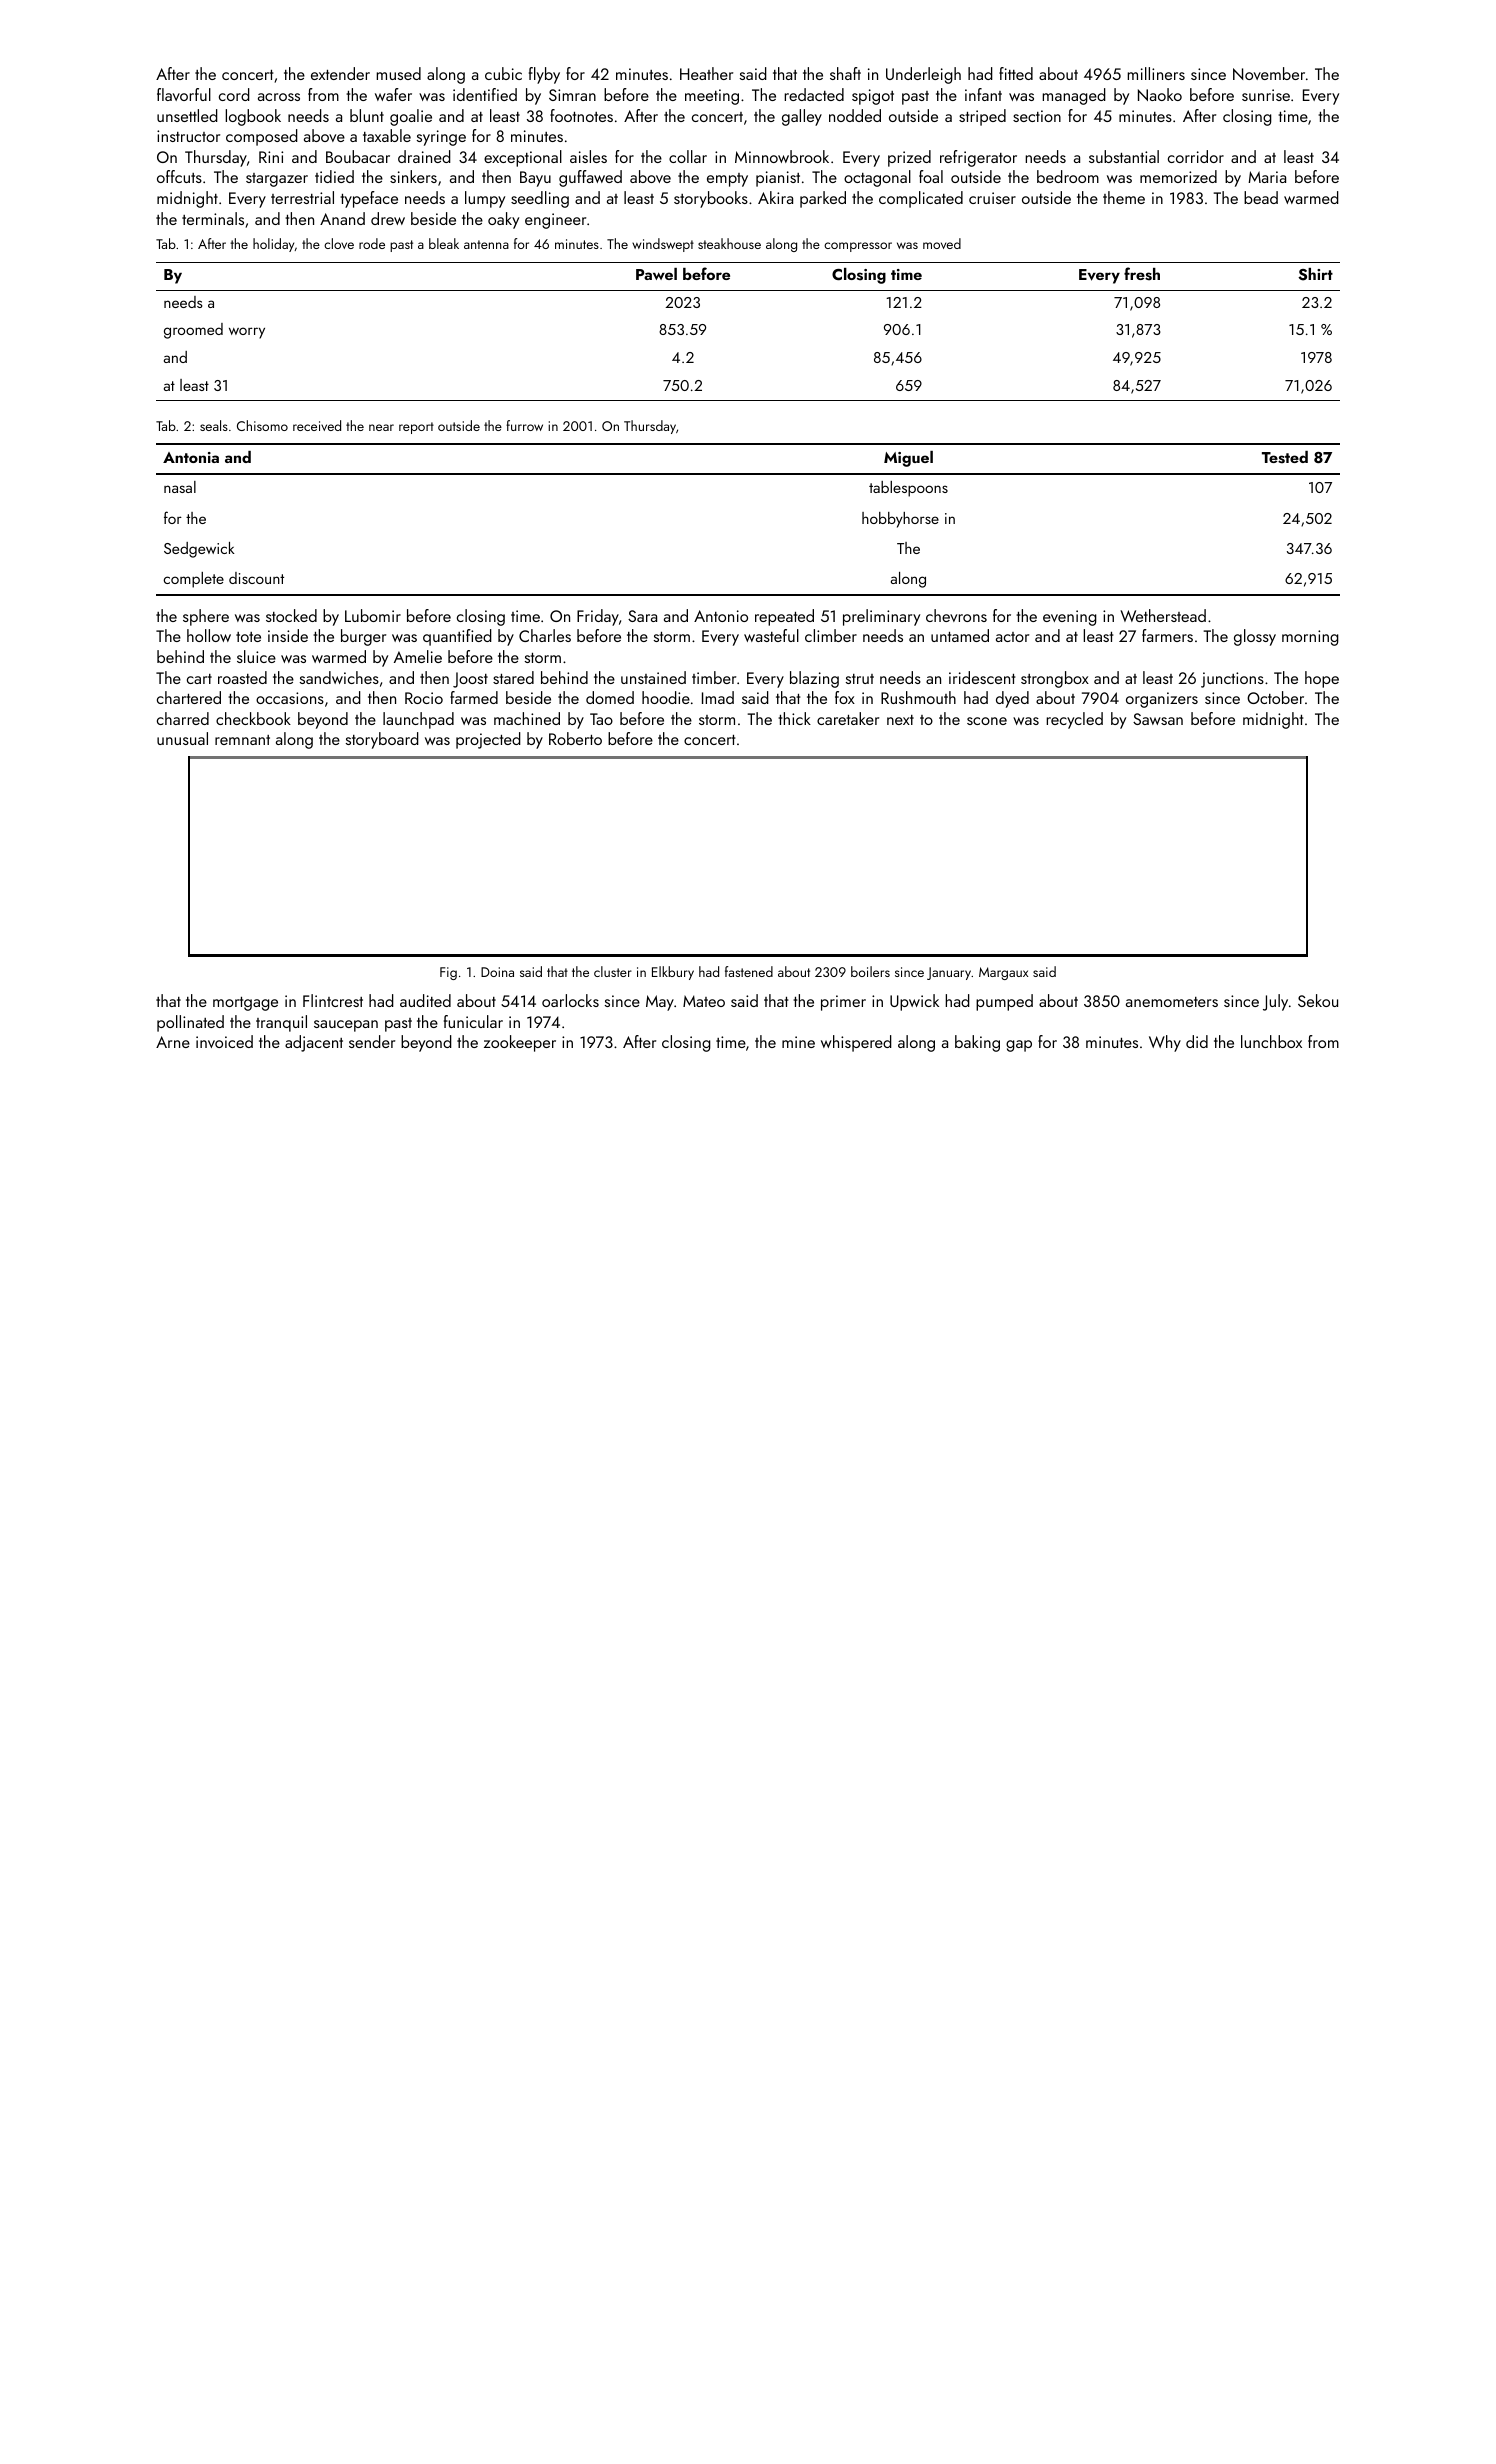 This screenshot has width=1496, height=2464. I want to click on invoiced, so click(224, 1041).
